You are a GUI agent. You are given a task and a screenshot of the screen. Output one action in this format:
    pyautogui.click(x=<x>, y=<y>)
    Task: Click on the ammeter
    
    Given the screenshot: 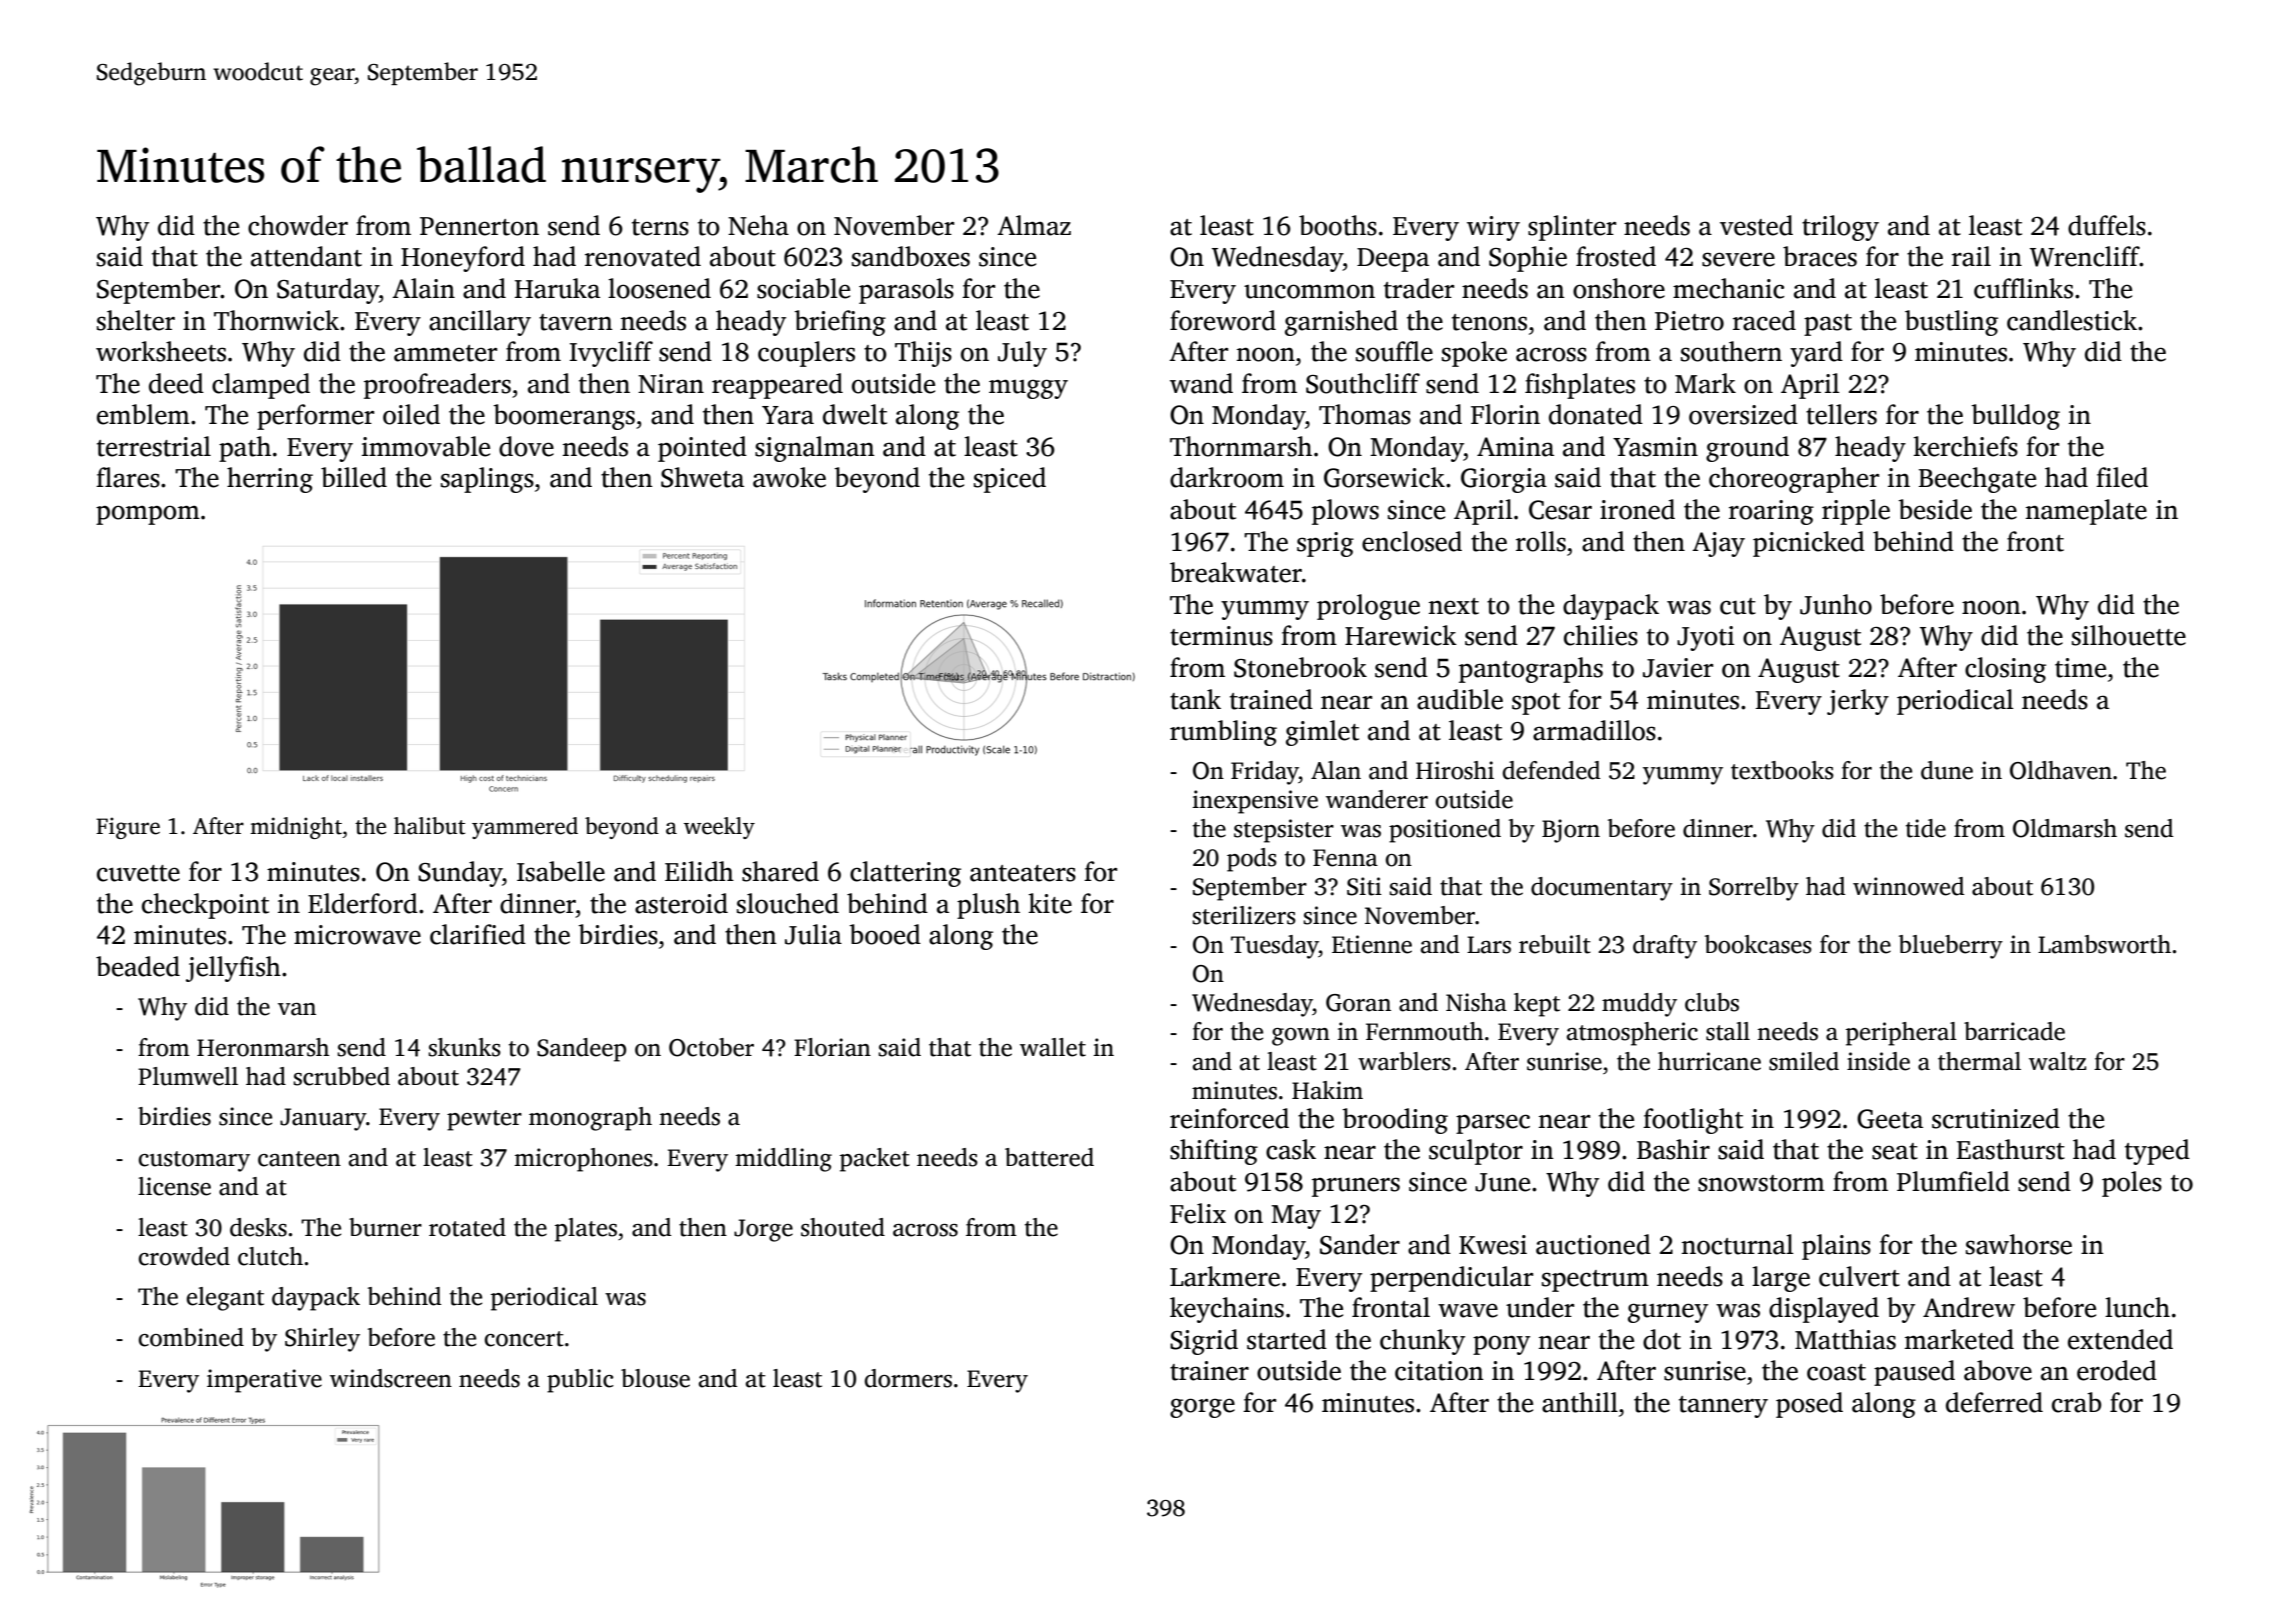 What is the action you would take?
    pyautogui.click(x=445, y=353)
